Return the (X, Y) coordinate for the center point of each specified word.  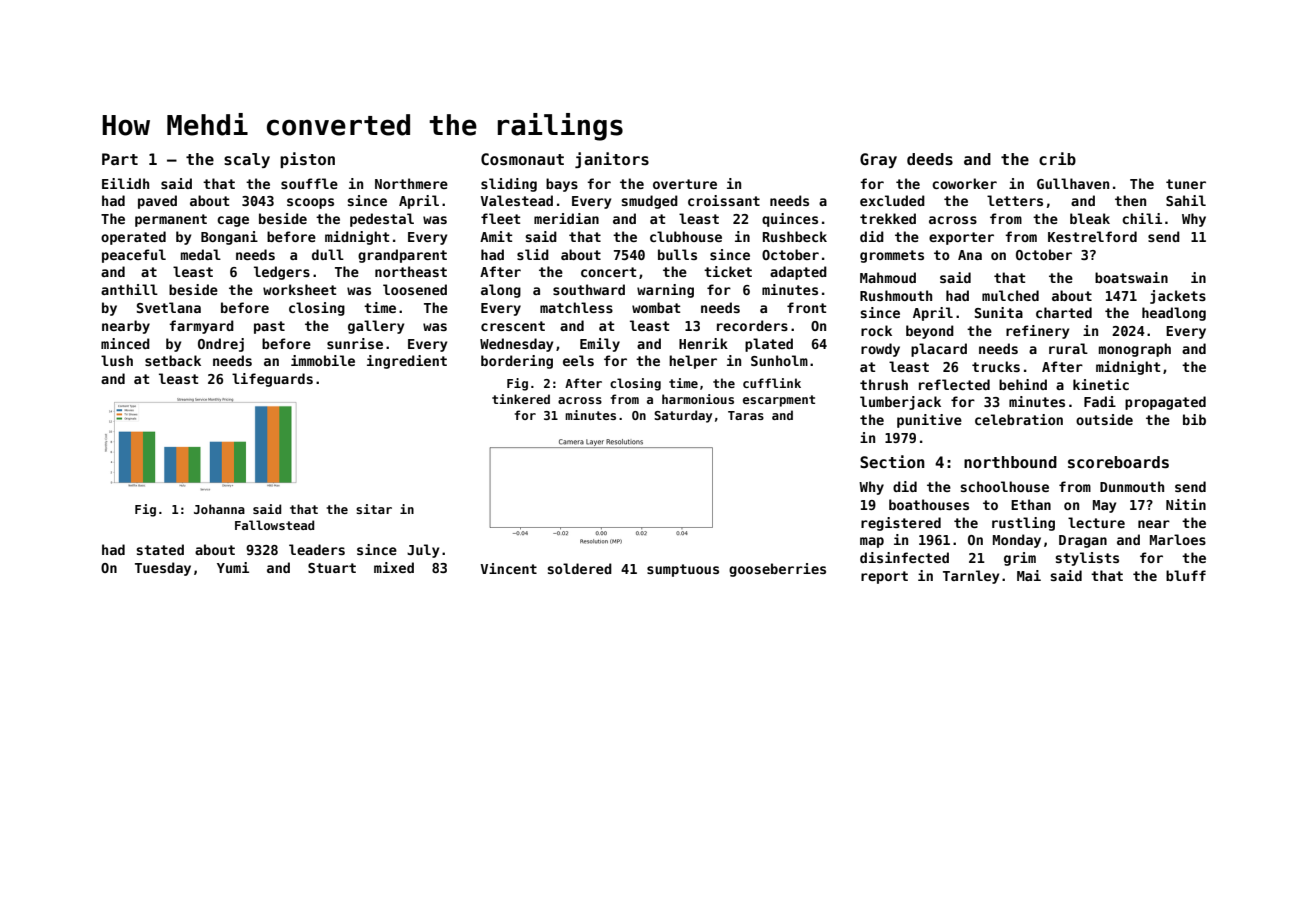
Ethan (1031, 504)
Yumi (233, 567)
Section (892, 462)
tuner (1186, 184)
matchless (576, 307)
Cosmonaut (522, 159)
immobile (323, 360)
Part (120, 159)
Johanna (219, 509)
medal (201, 254)
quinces (790, 220)
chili (1142, 218)
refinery (1037, 332)
